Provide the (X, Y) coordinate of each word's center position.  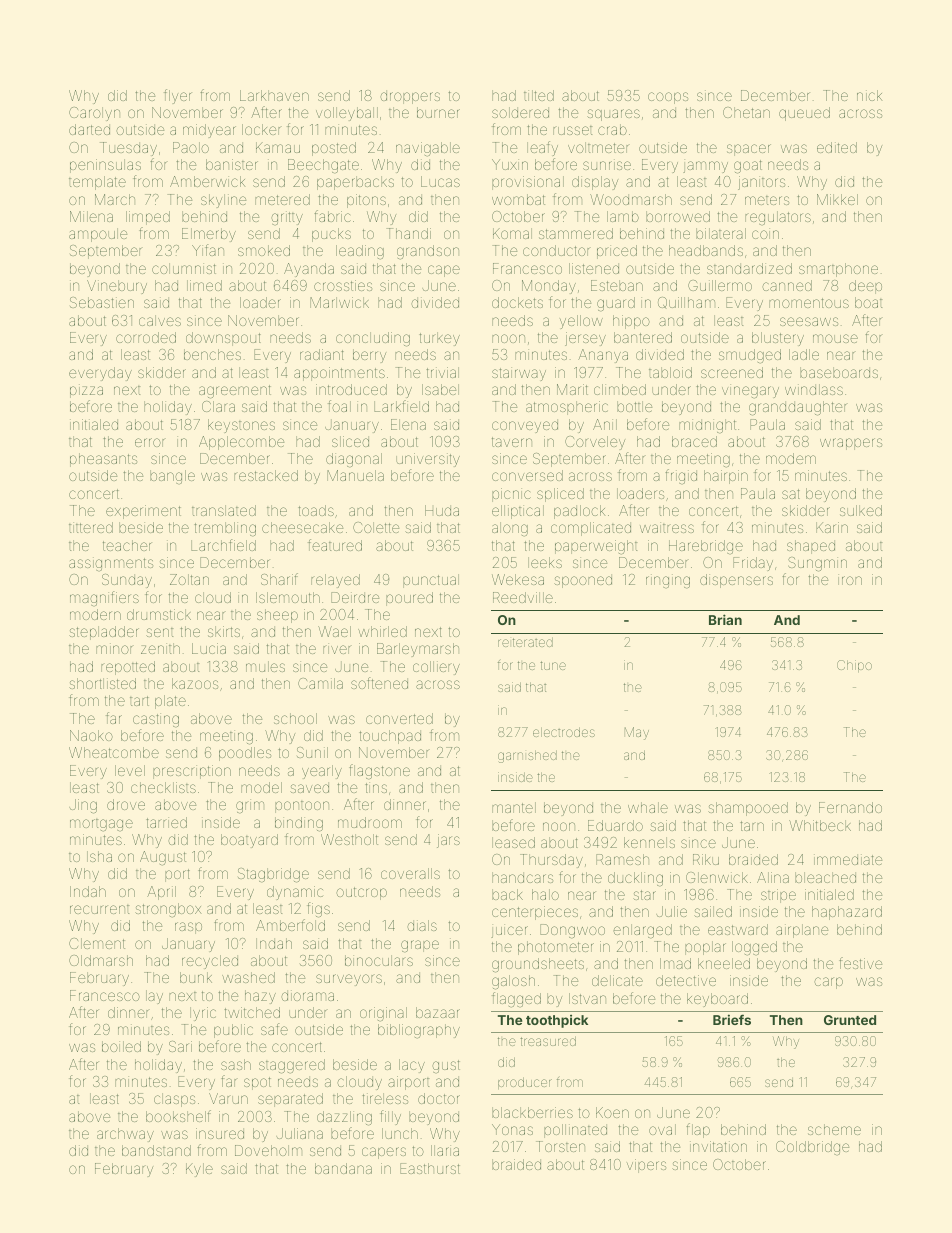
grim (250, 806)
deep (865, 287)
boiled (121, 1046)
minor (115, 648)
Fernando (850, 807)
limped (148, 218)
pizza (86, 391)
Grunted (850, 1020)
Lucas (440, 181)
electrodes (564, 732)
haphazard (847, 913)
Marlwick (339, 302)
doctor (439, 1098)
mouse (835, 338)
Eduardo (615, 825)
